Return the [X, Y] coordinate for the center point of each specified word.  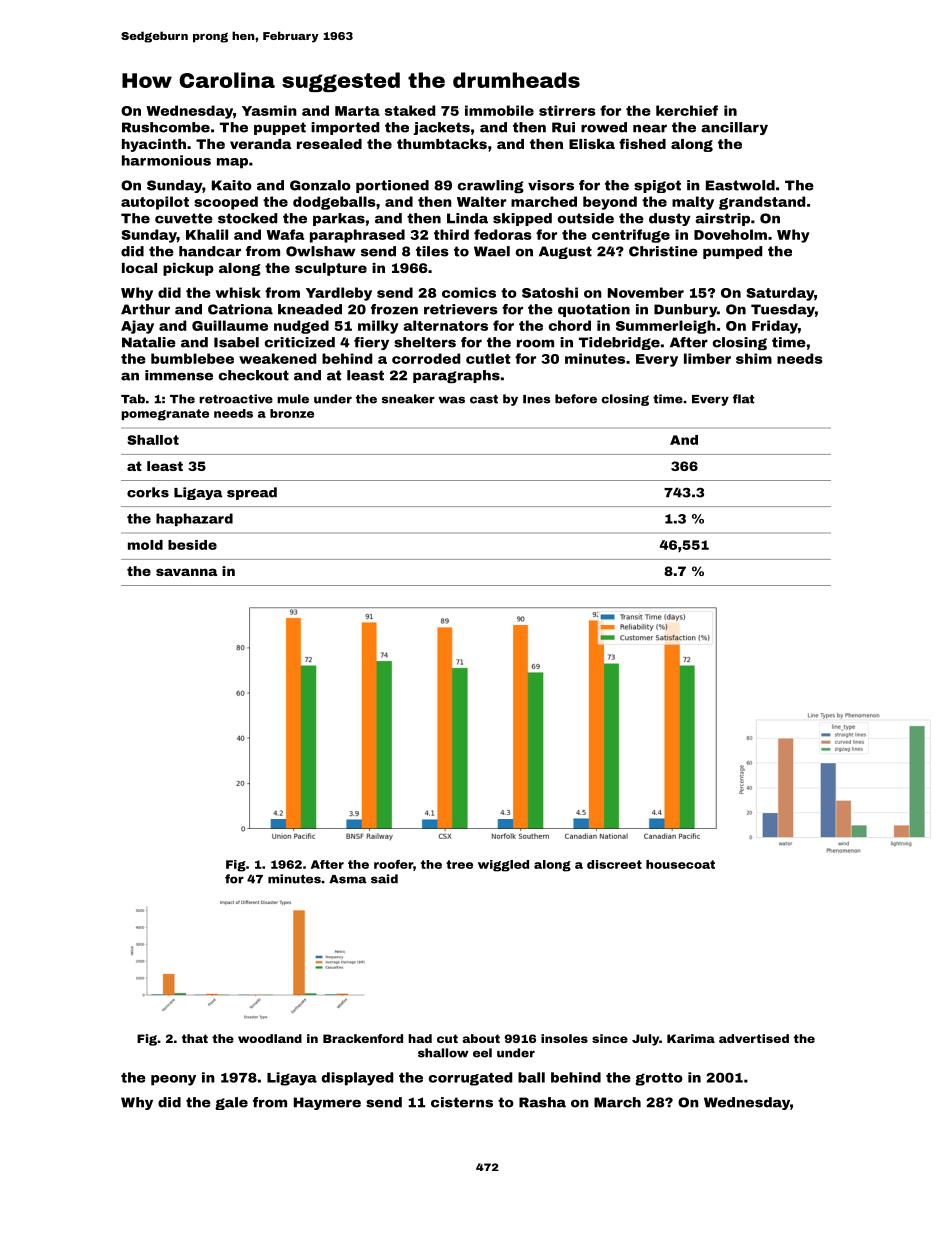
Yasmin [269, 110]
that [195, 1038]
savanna [186, 572]
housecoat [680, 864]
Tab [133, 399]
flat [744, 399]
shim [754, 358]
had [420, 1038]
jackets [441, 128]
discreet [614, 864]
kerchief [687, 110]
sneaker [408, 399]
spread [252, 493]
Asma [348, 879]
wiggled [503, 866]
